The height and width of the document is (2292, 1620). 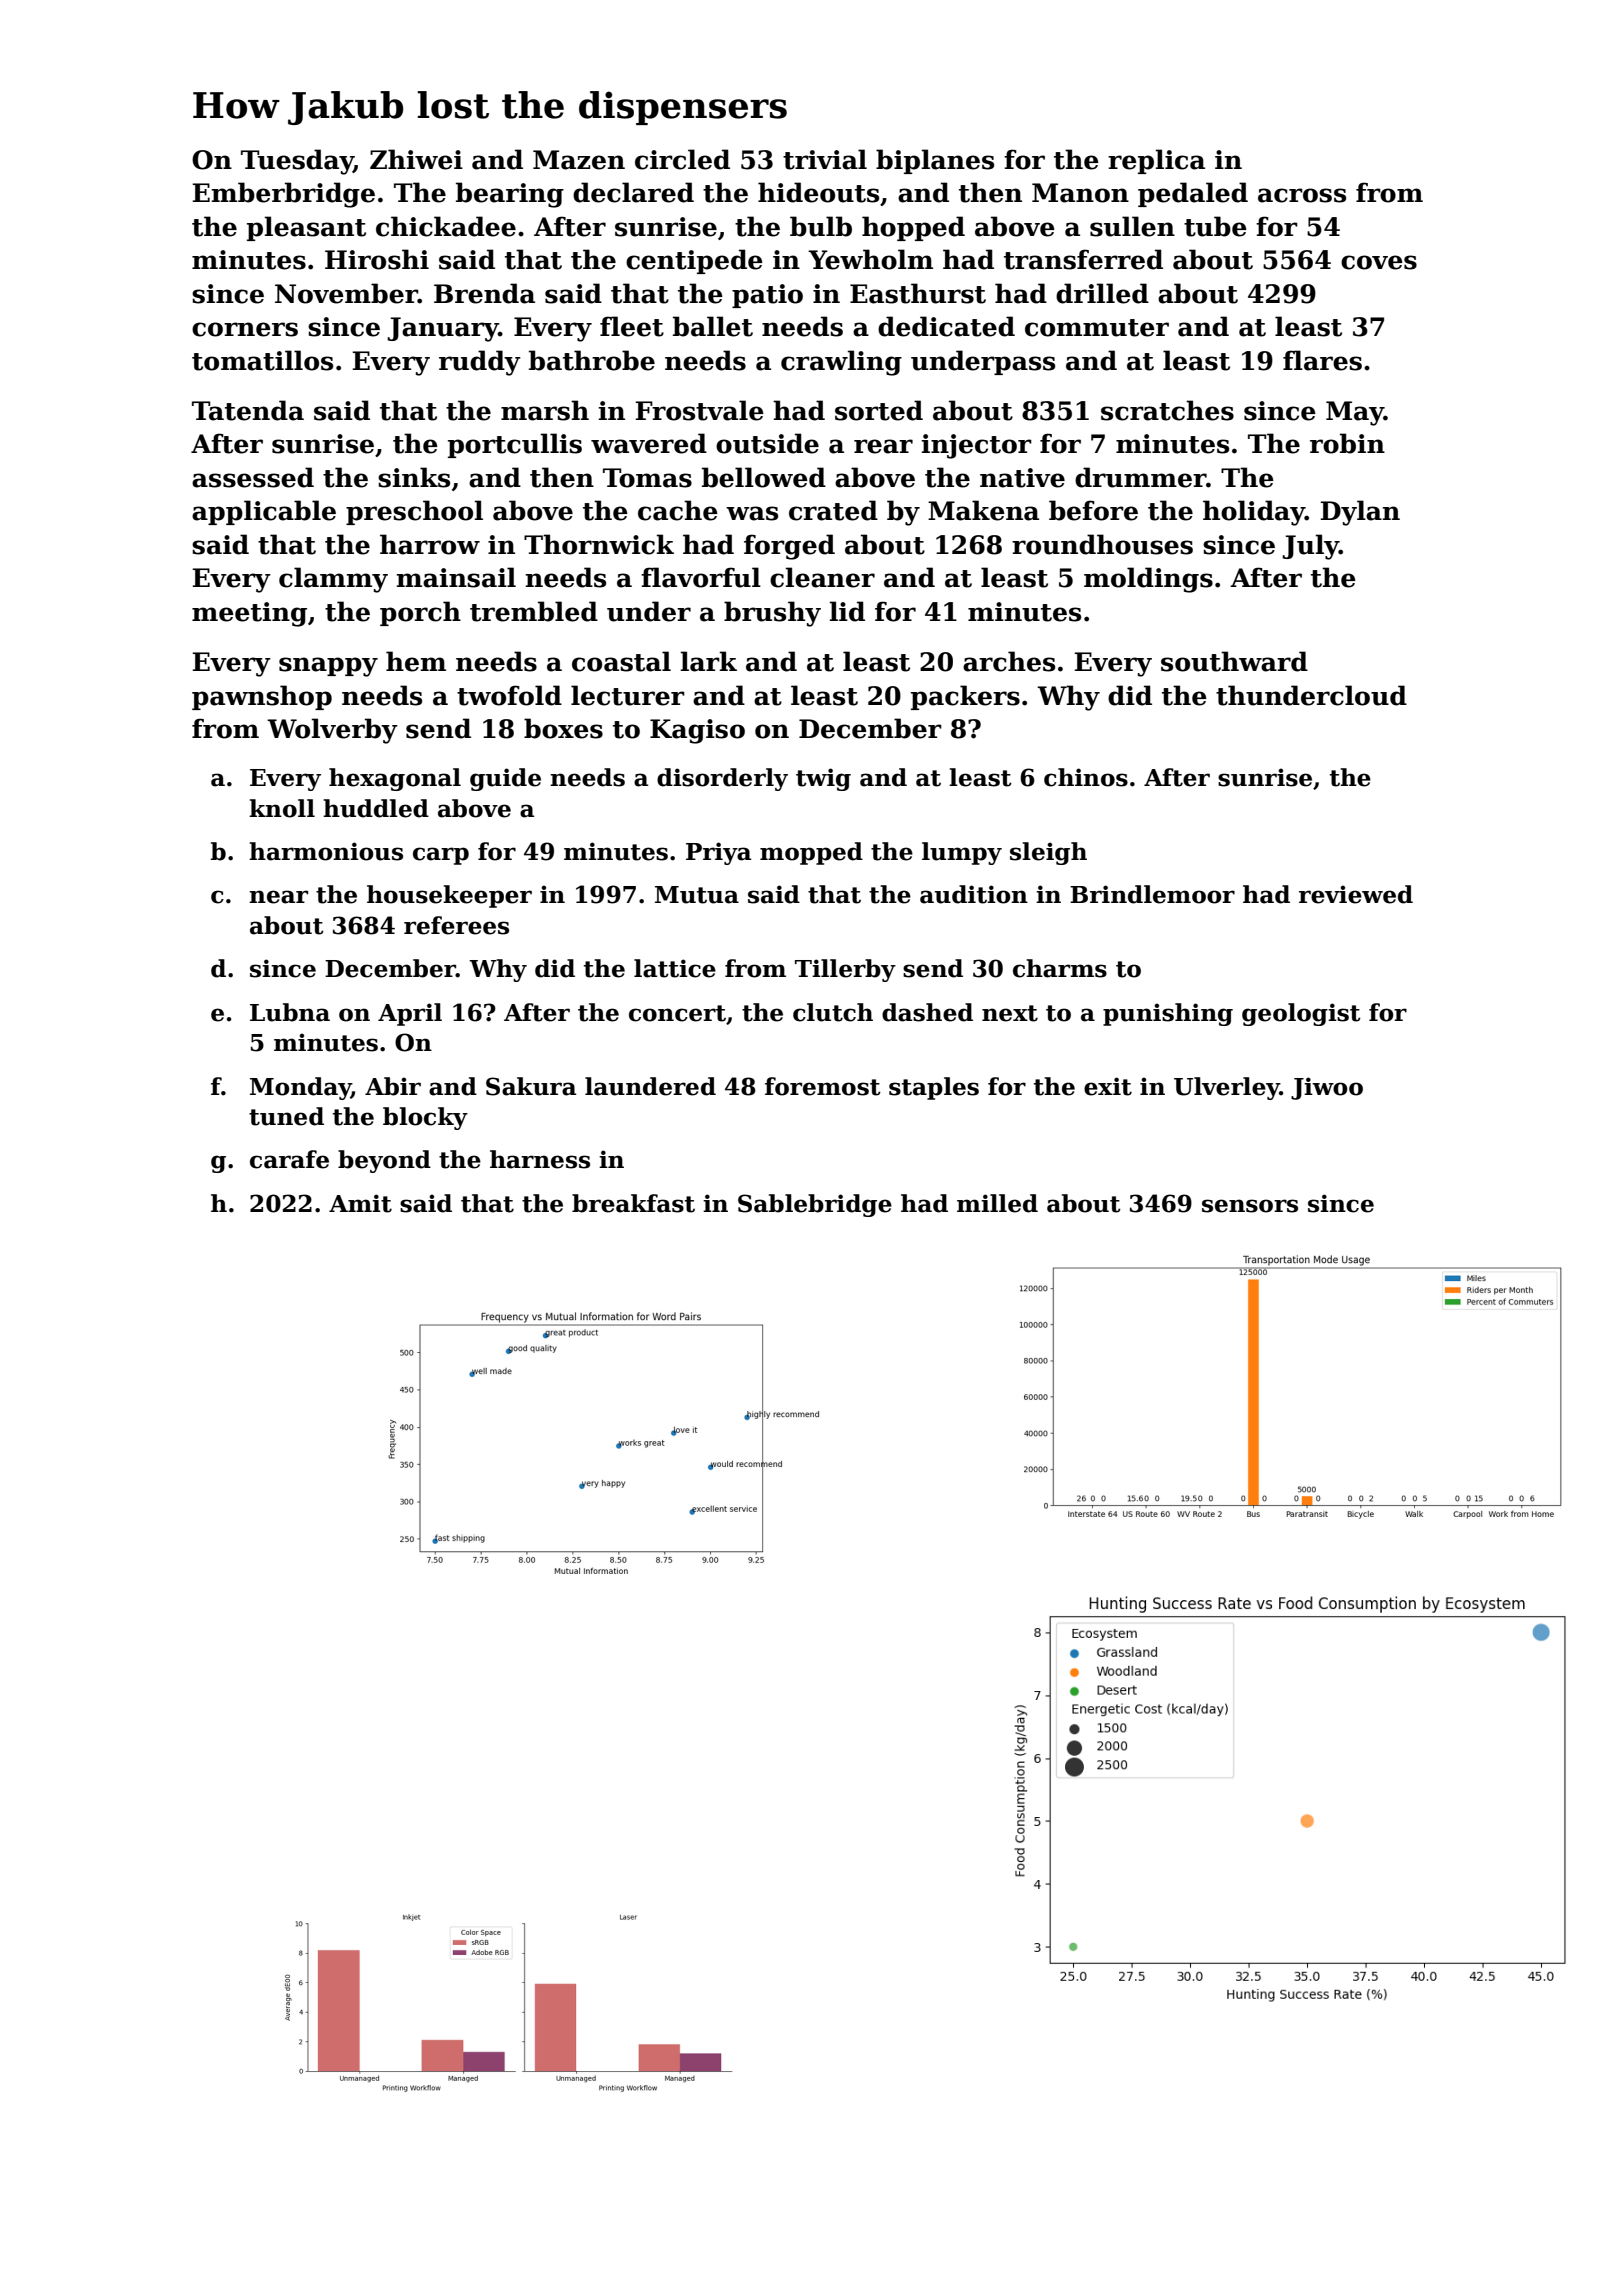 I want to click on dashed, so click(x=927, y=1012).
